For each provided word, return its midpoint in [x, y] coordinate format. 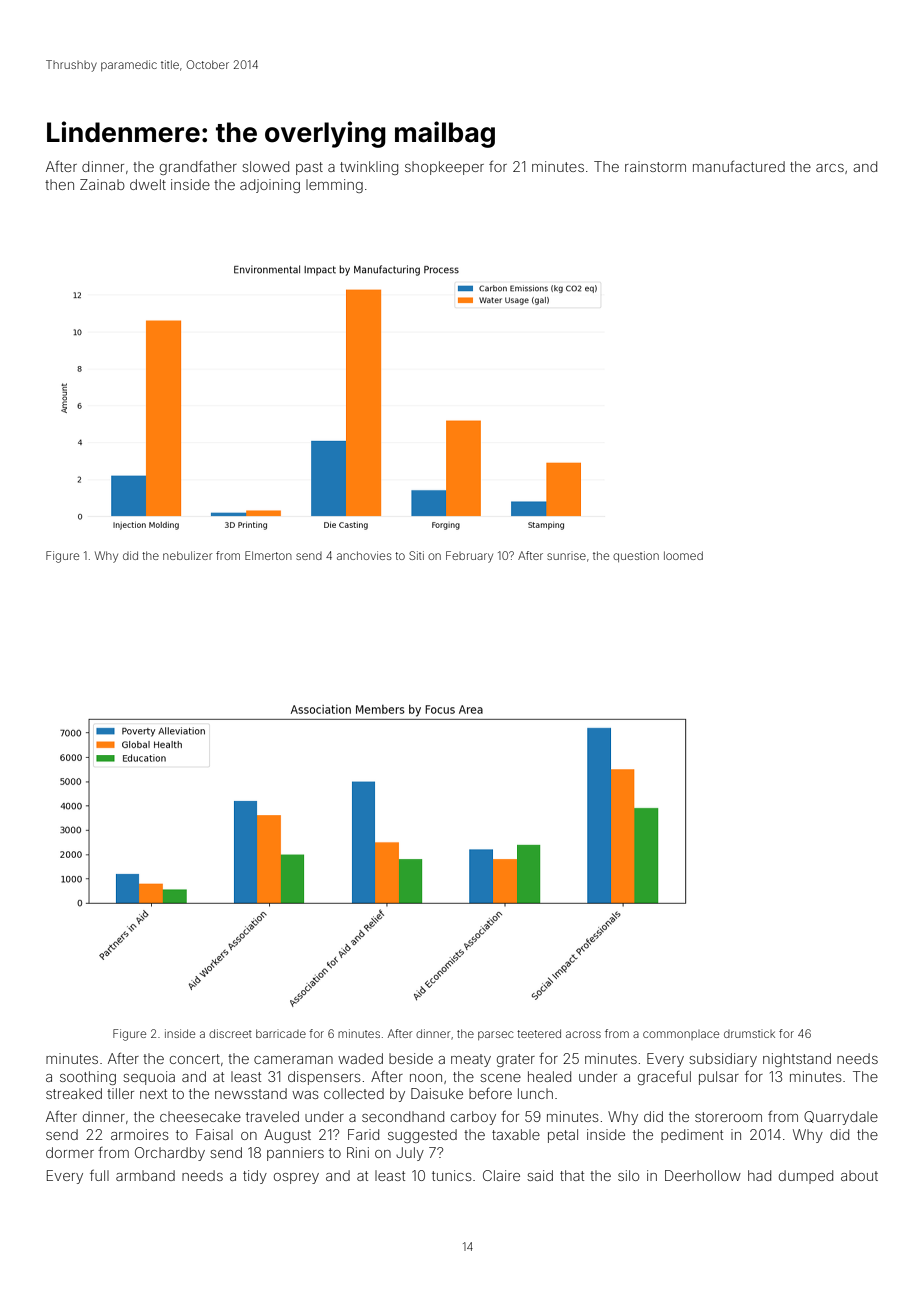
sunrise [566, 556]
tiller [120, 1093]
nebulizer [187, 555]
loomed [683, 555]
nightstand [797, 1060]
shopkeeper [444, 168]
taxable [516, 1134]
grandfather [198, 168]
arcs [830, 168]
